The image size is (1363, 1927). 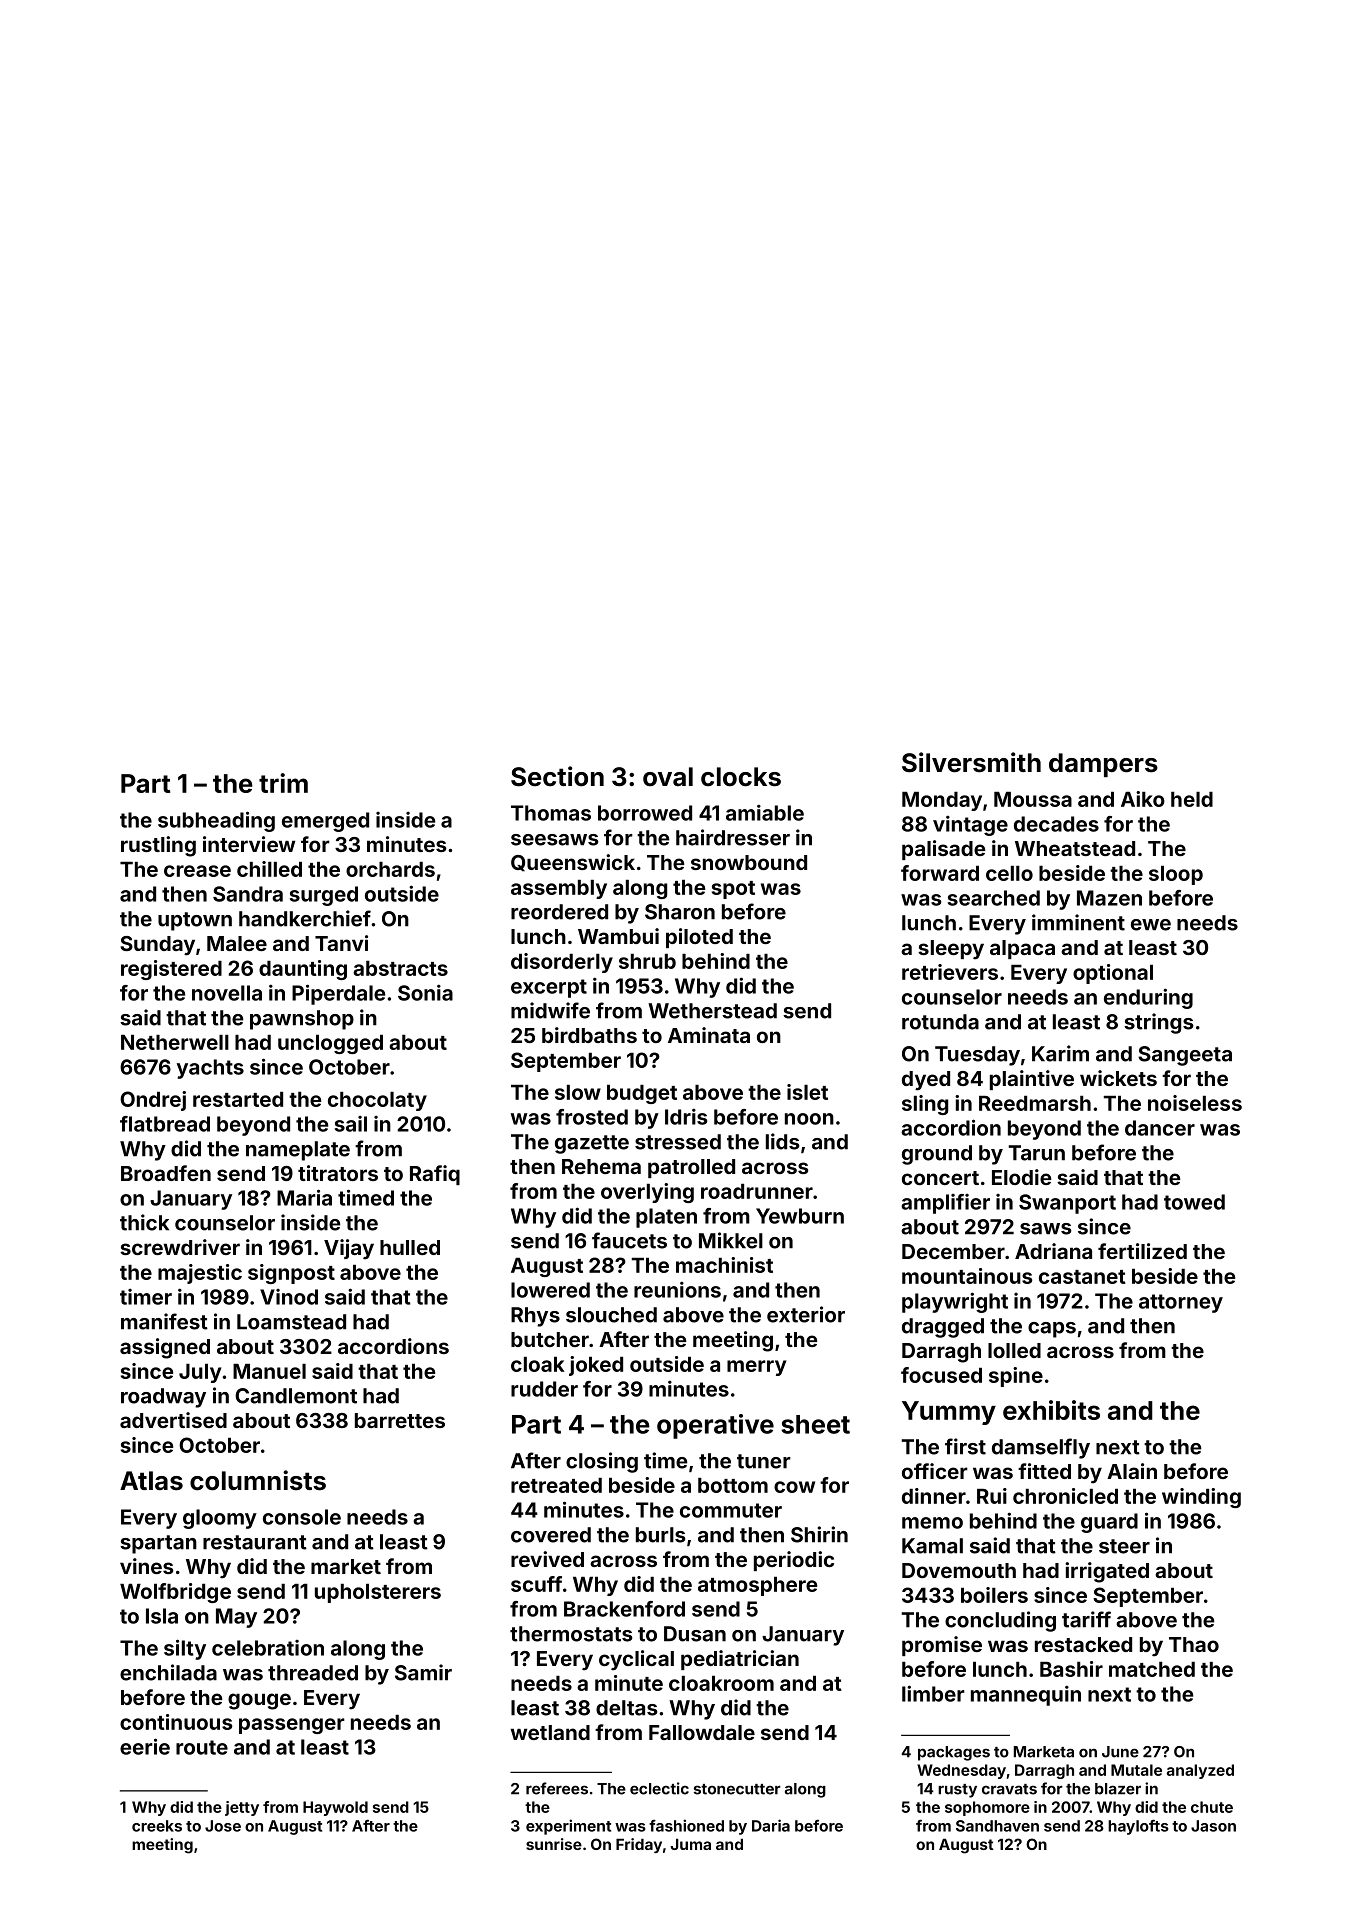 What do you see at coordinates (733, 1485) in the page?
I see `bottom` at bounding box center [733, 1485].
